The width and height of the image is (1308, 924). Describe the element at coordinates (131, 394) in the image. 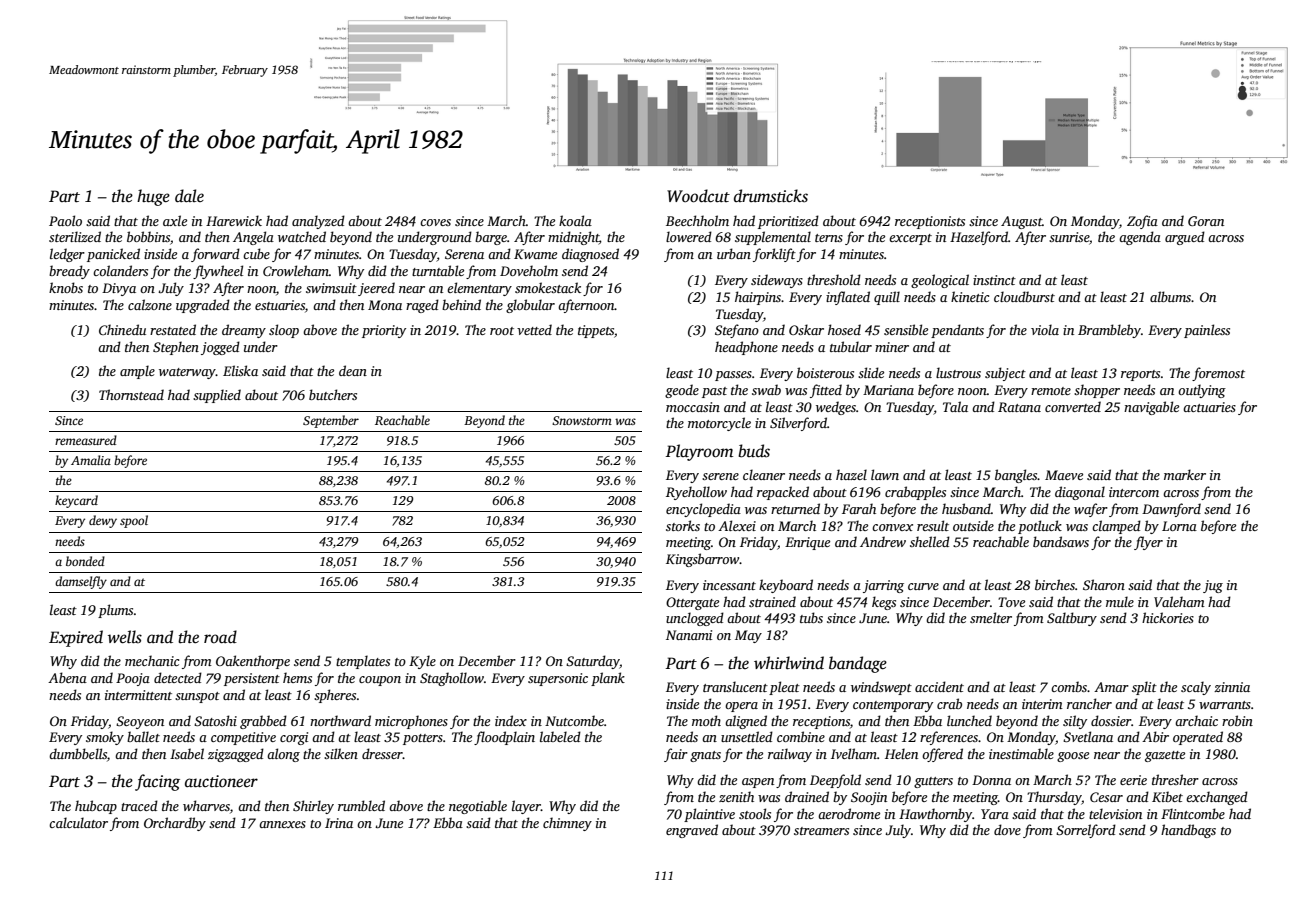

I see `Thornstead` at that location.
